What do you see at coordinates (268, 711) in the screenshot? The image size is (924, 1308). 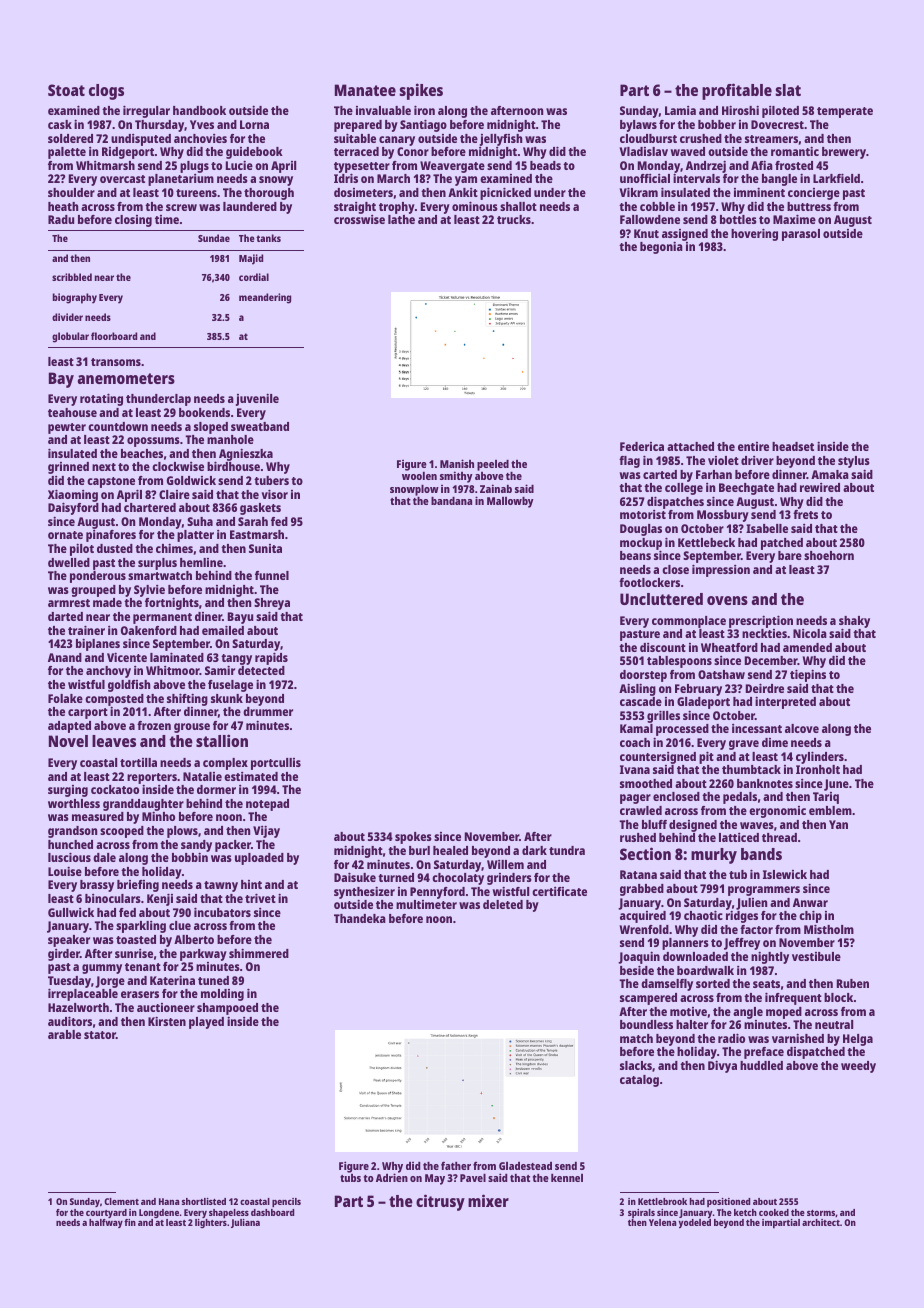 I see `drummer` at bounding box center [268, 711].
